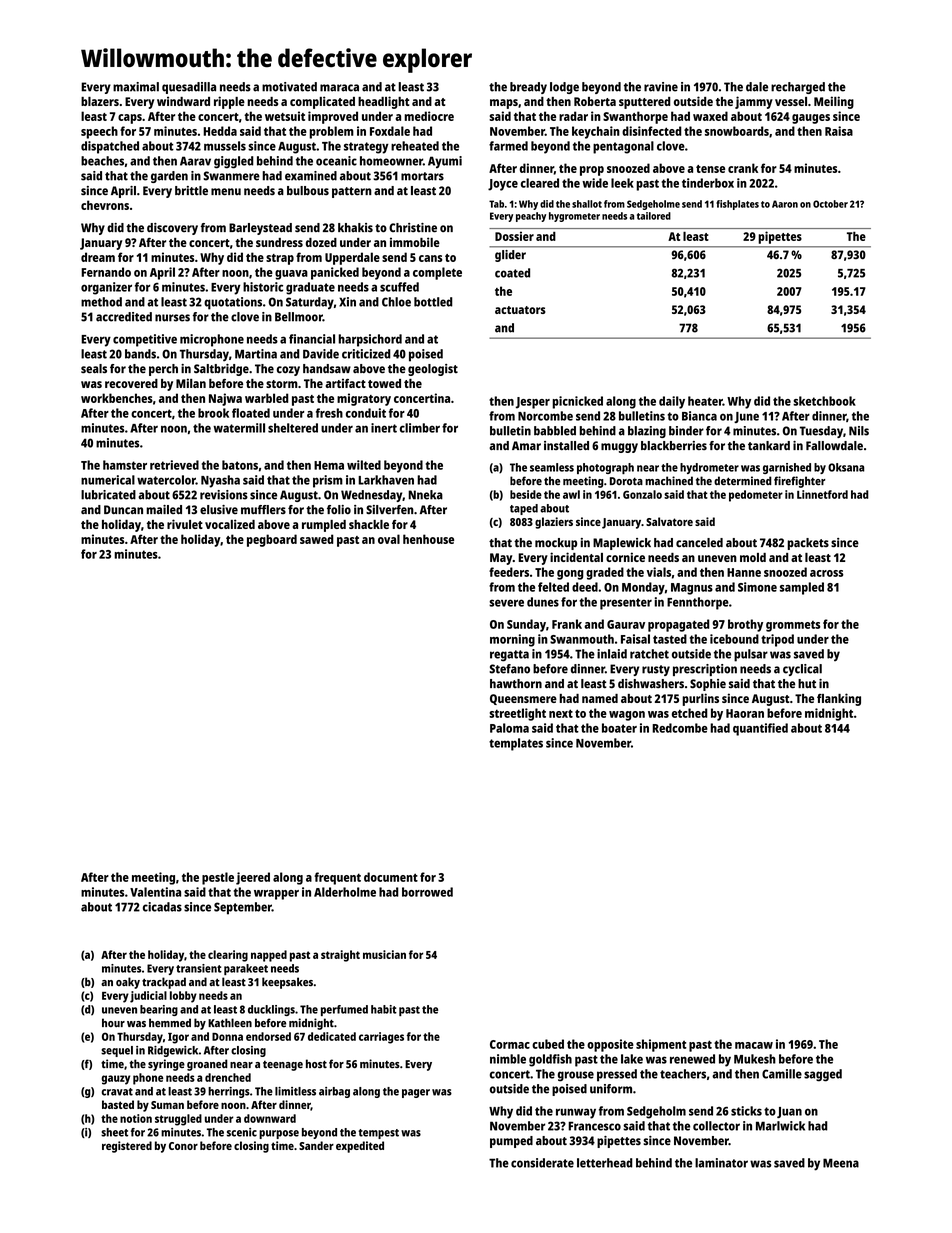 The image size is (952, 1233). I want to click on templates, so click(516, 744).
